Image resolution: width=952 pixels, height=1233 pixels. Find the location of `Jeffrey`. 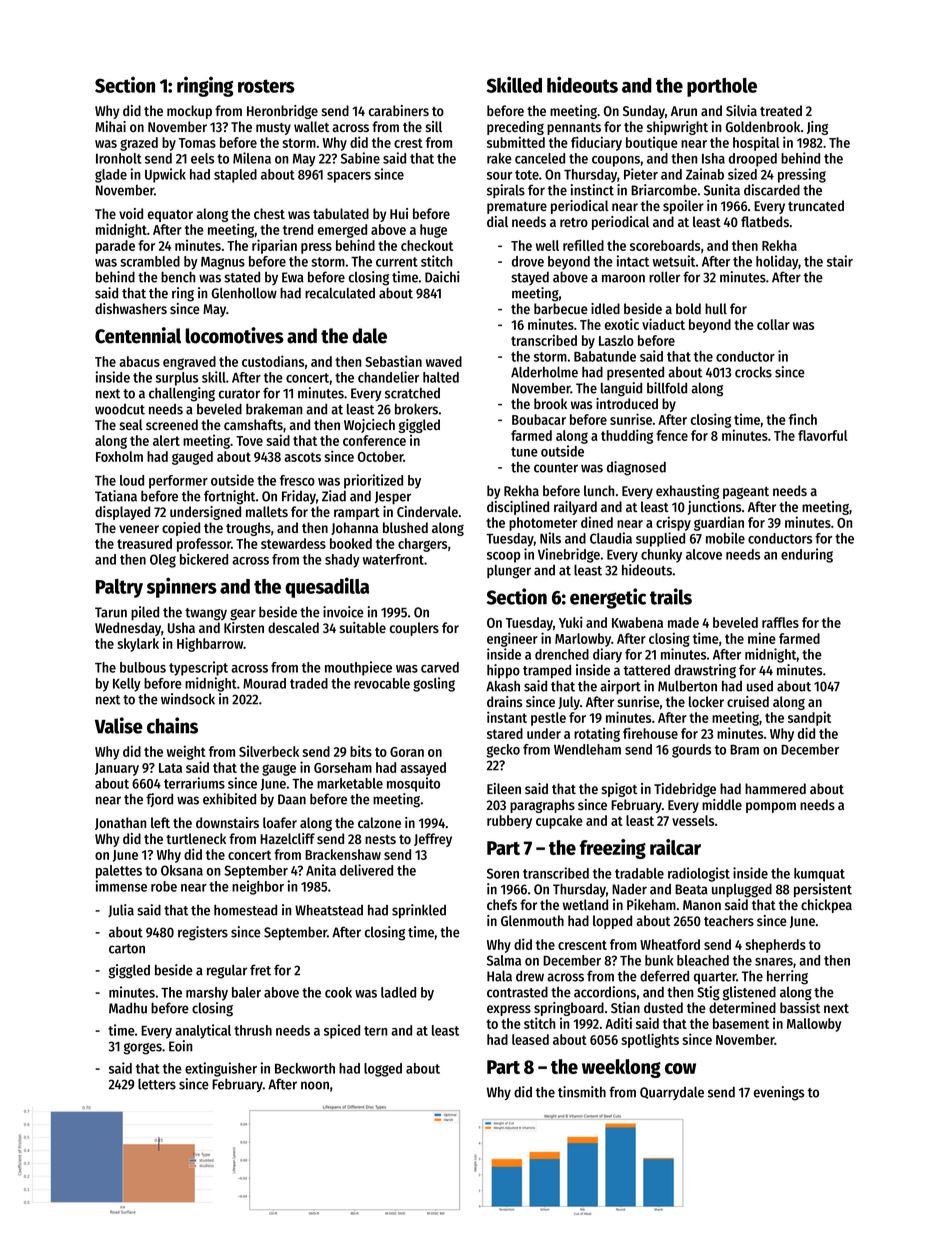

Jeffrey is located at coordinates (433, 840).
